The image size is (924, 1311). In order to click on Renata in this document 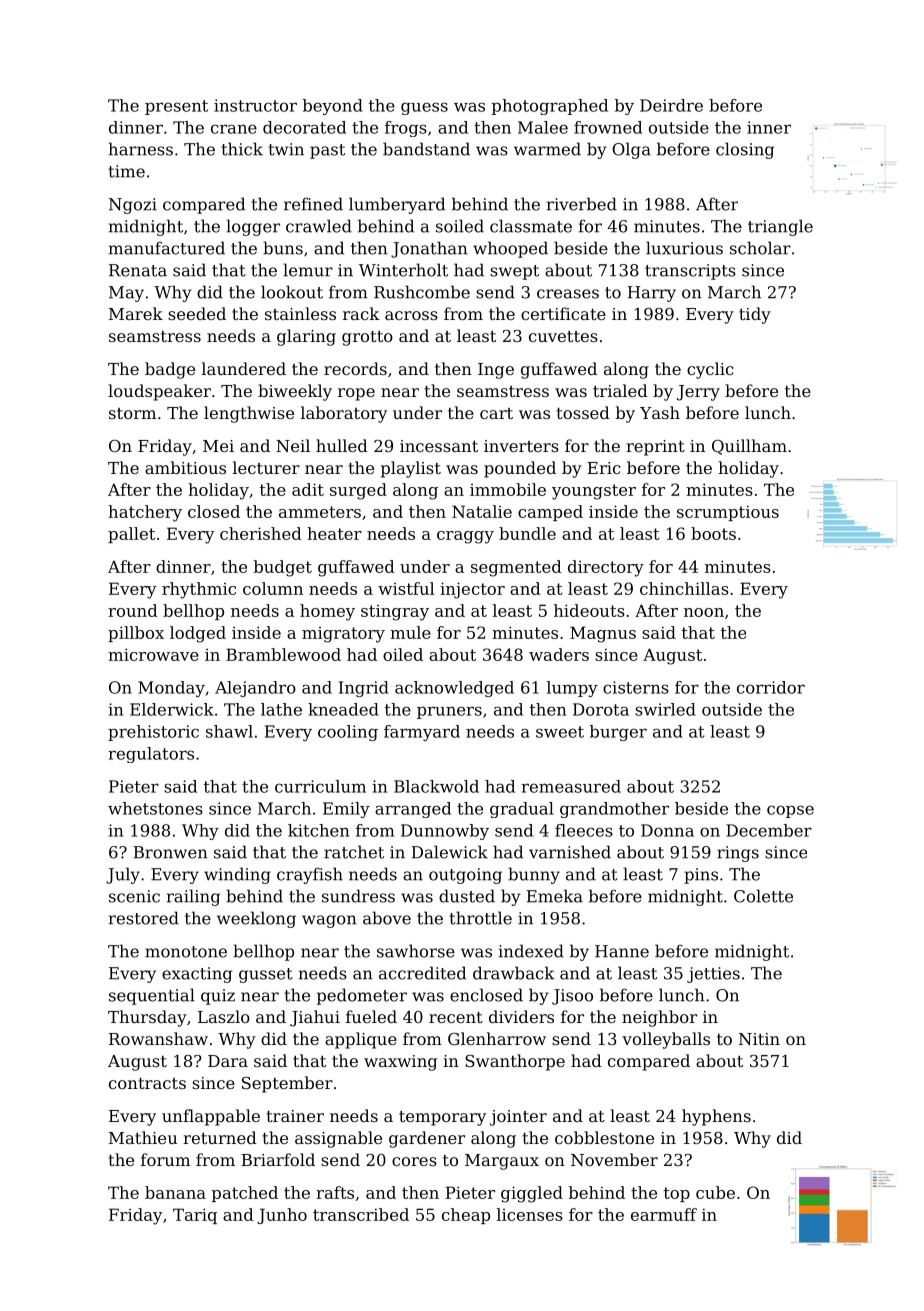, I will do `click(138, 270)`.
